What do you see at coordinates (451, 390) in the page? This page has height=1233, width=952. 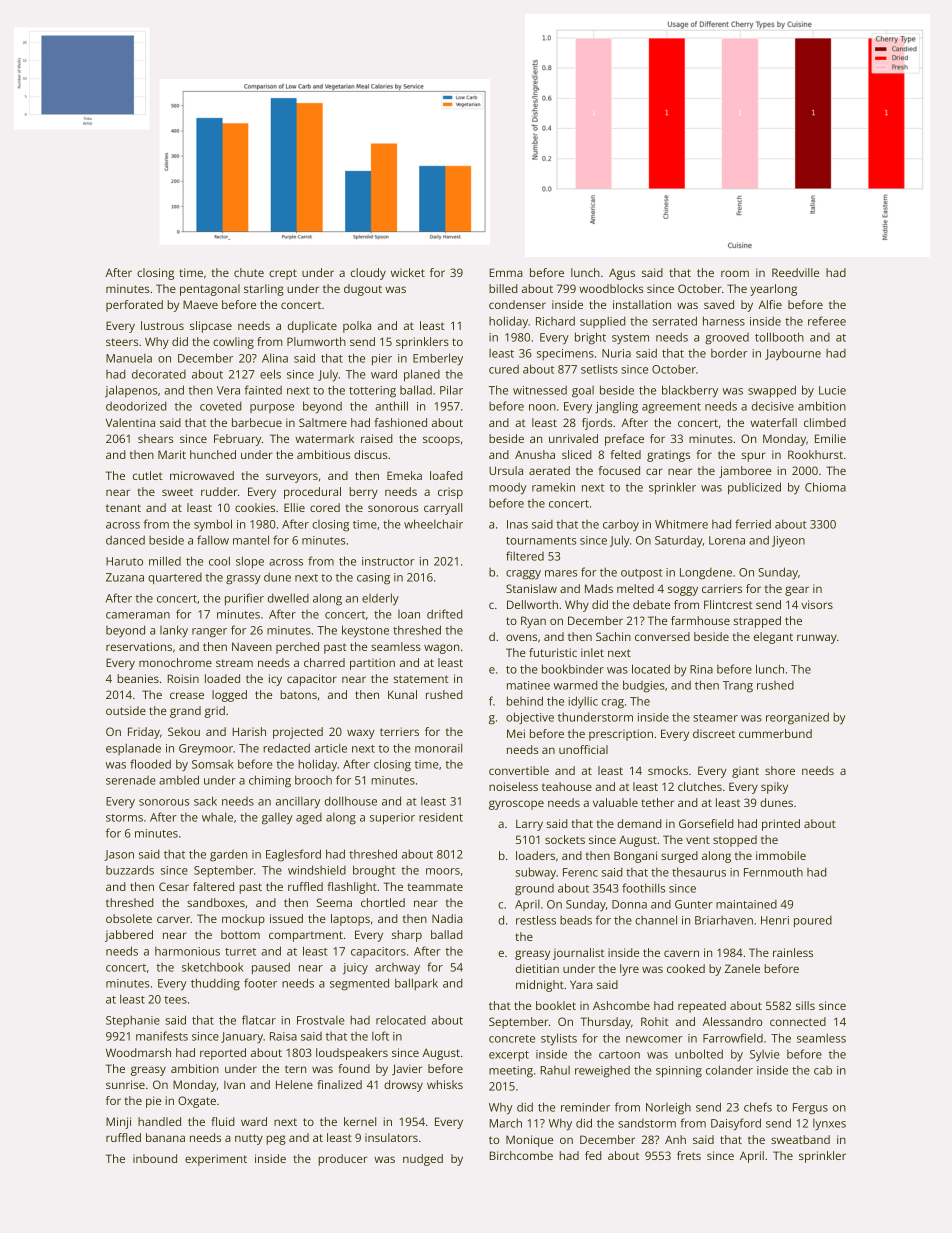 I see `Pilar` at bounding box center [451, 390].
